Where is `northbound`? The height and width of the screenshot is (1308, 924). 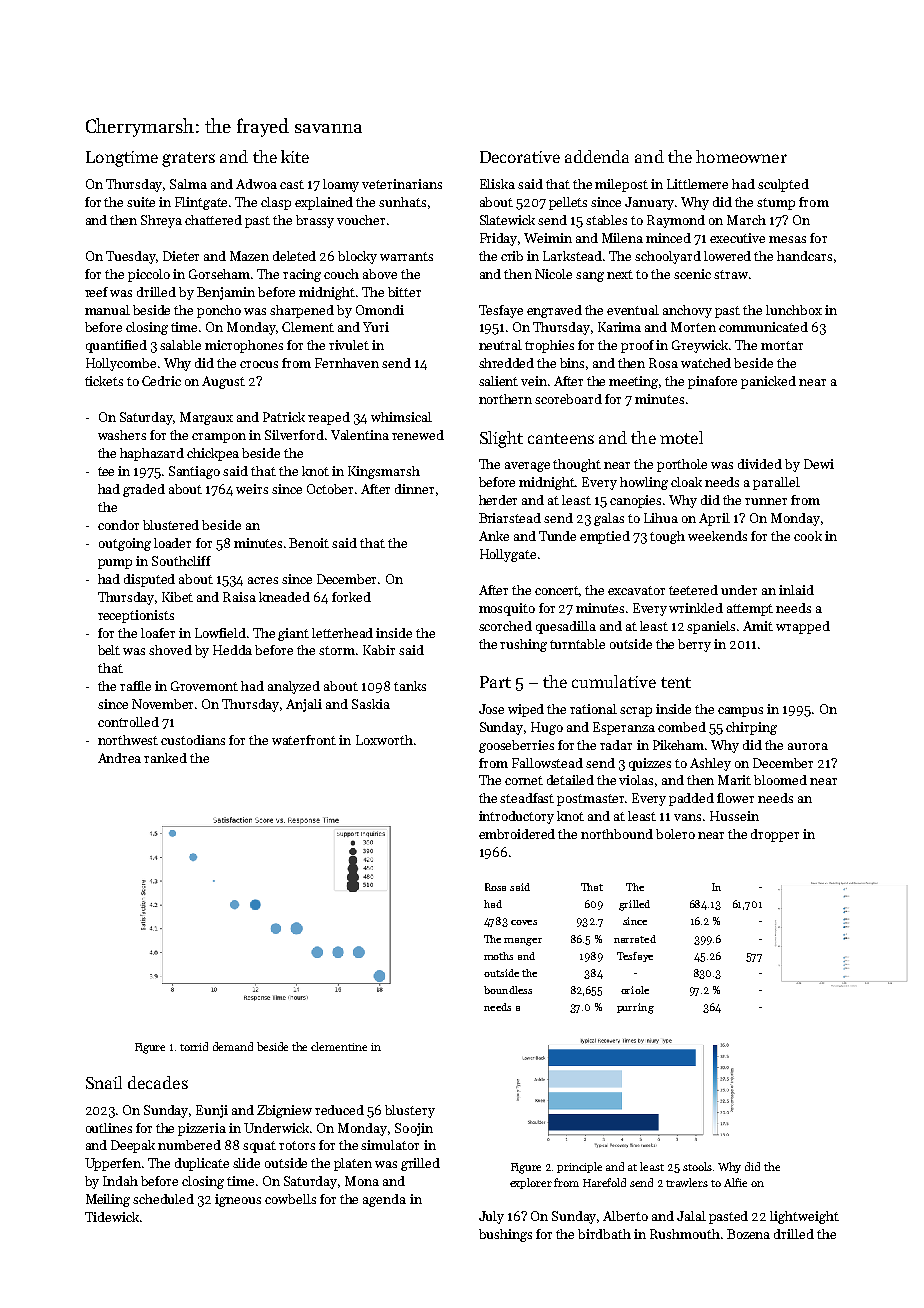
northbound is located at coordinates (617, 834).
